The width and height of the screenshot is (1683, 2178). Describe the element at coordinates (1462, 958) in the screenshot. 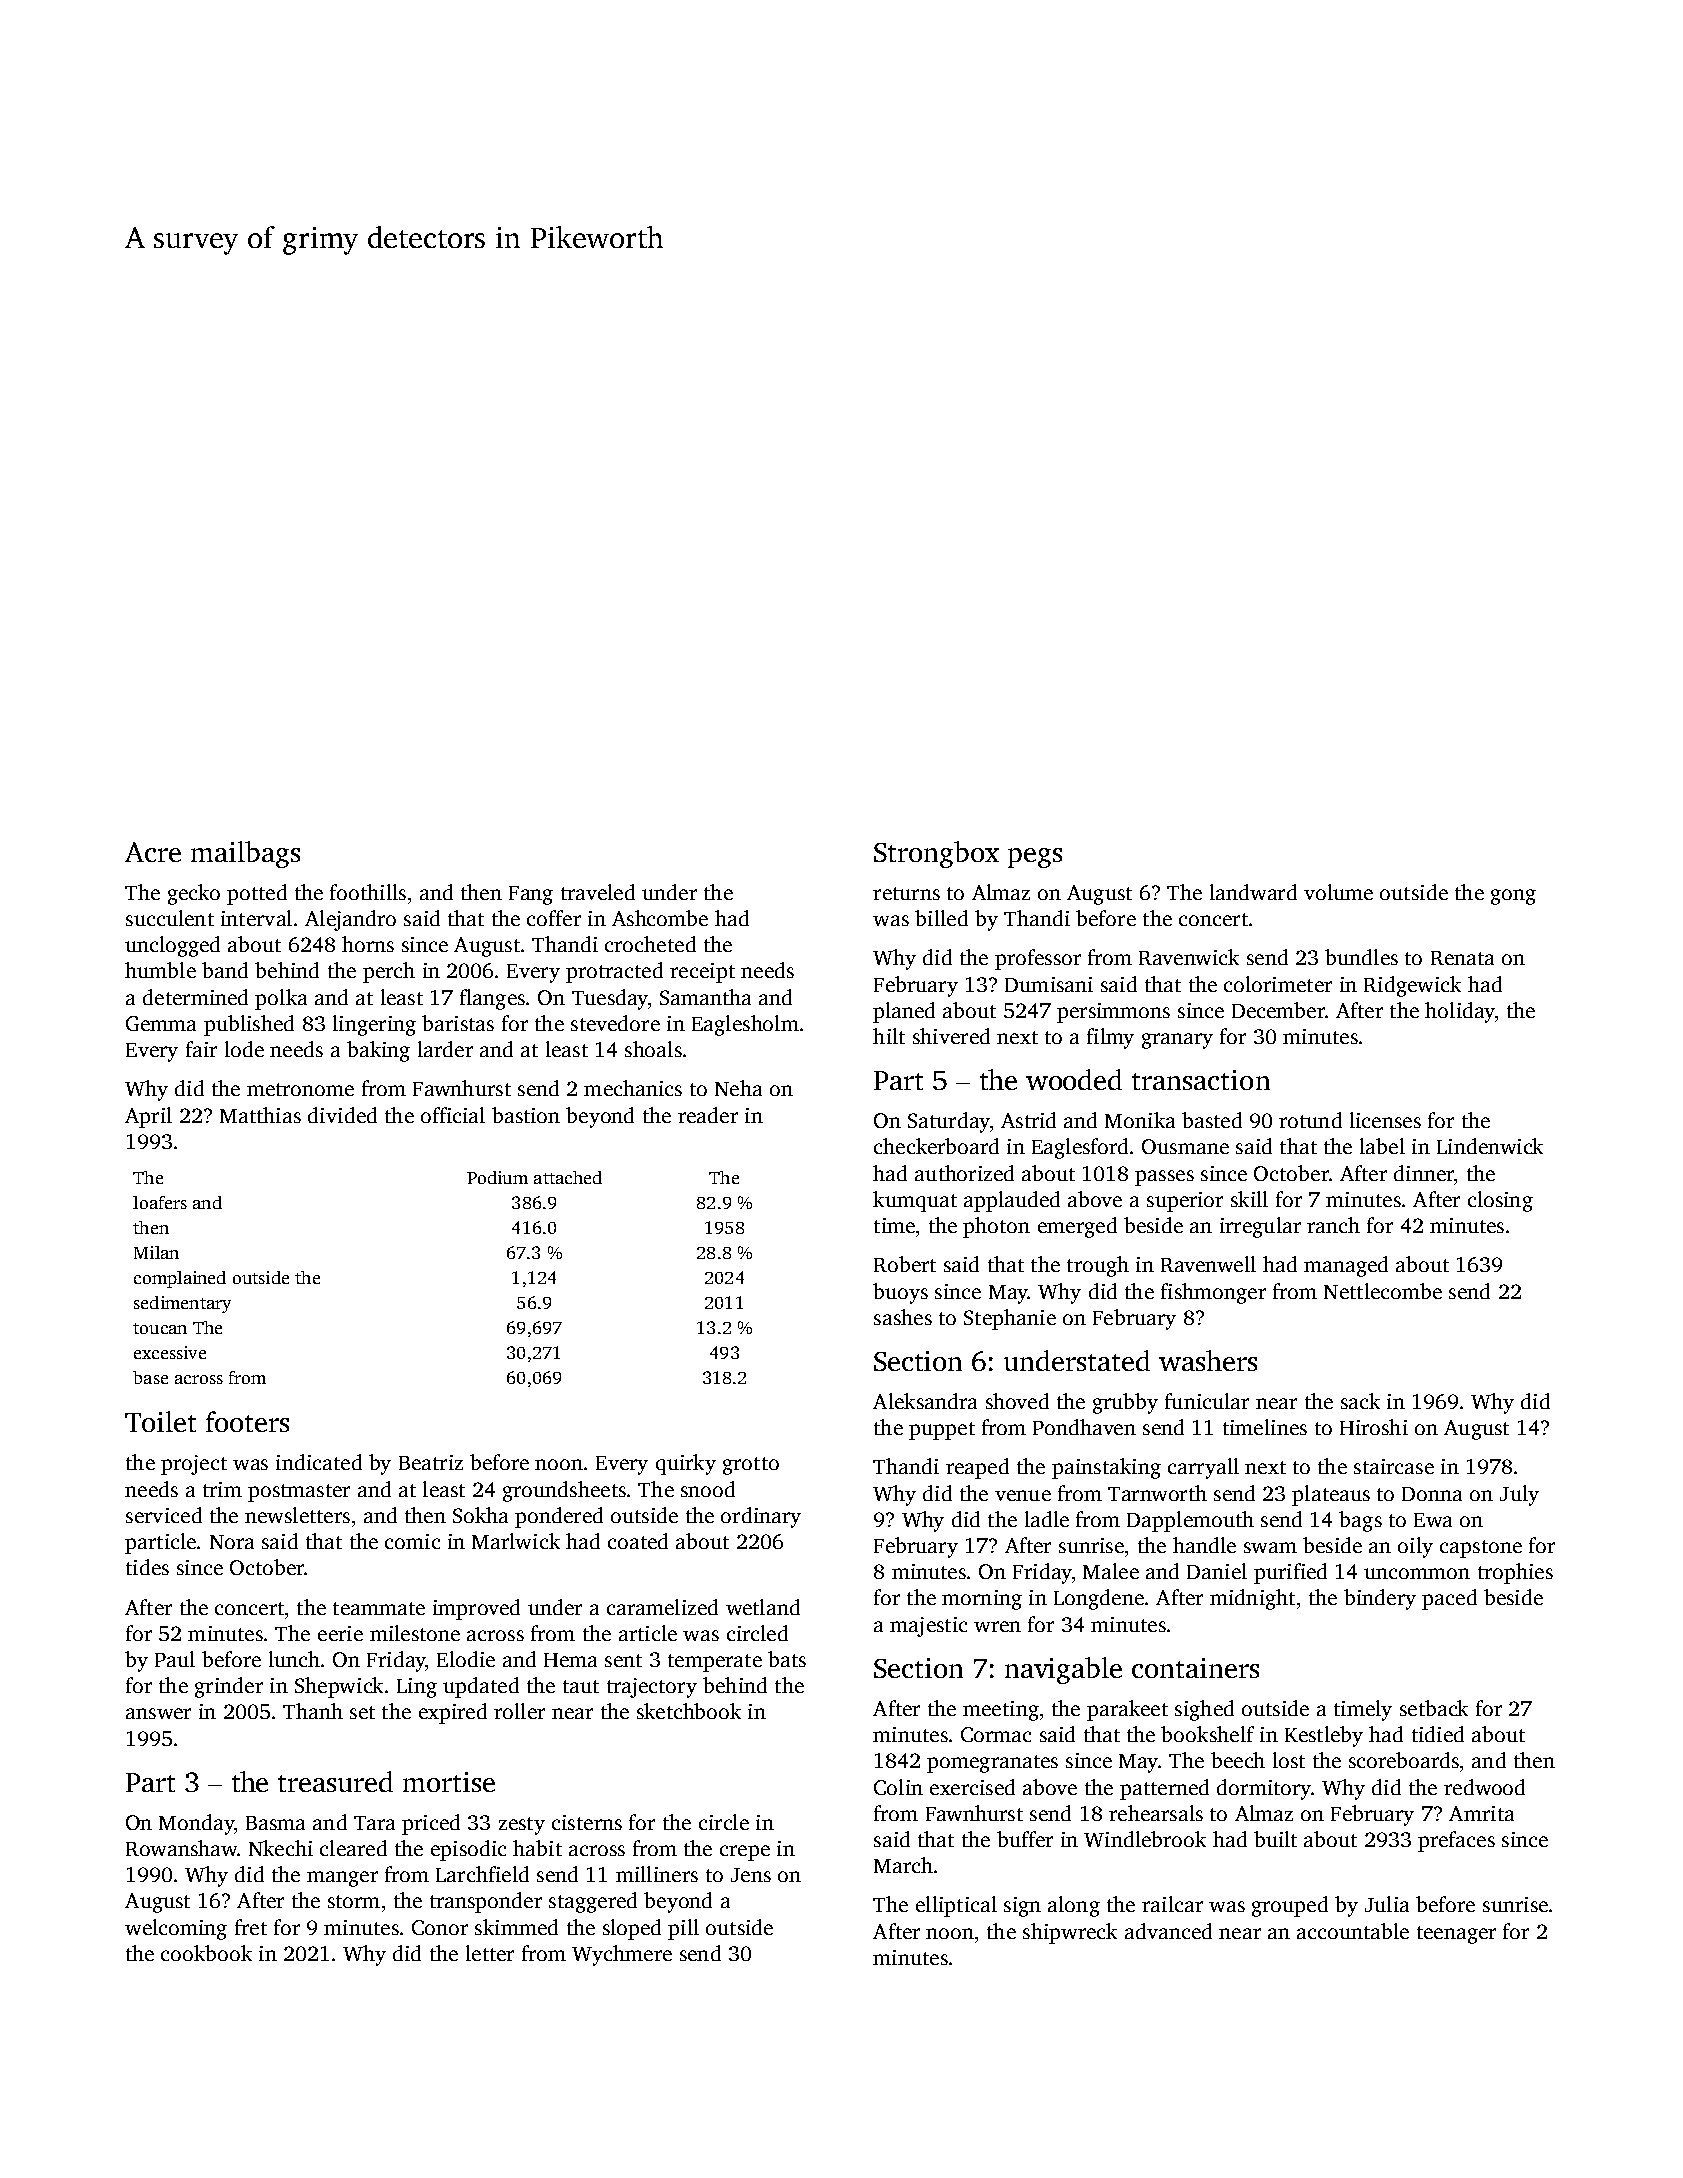

I see `Renata` at that location.
